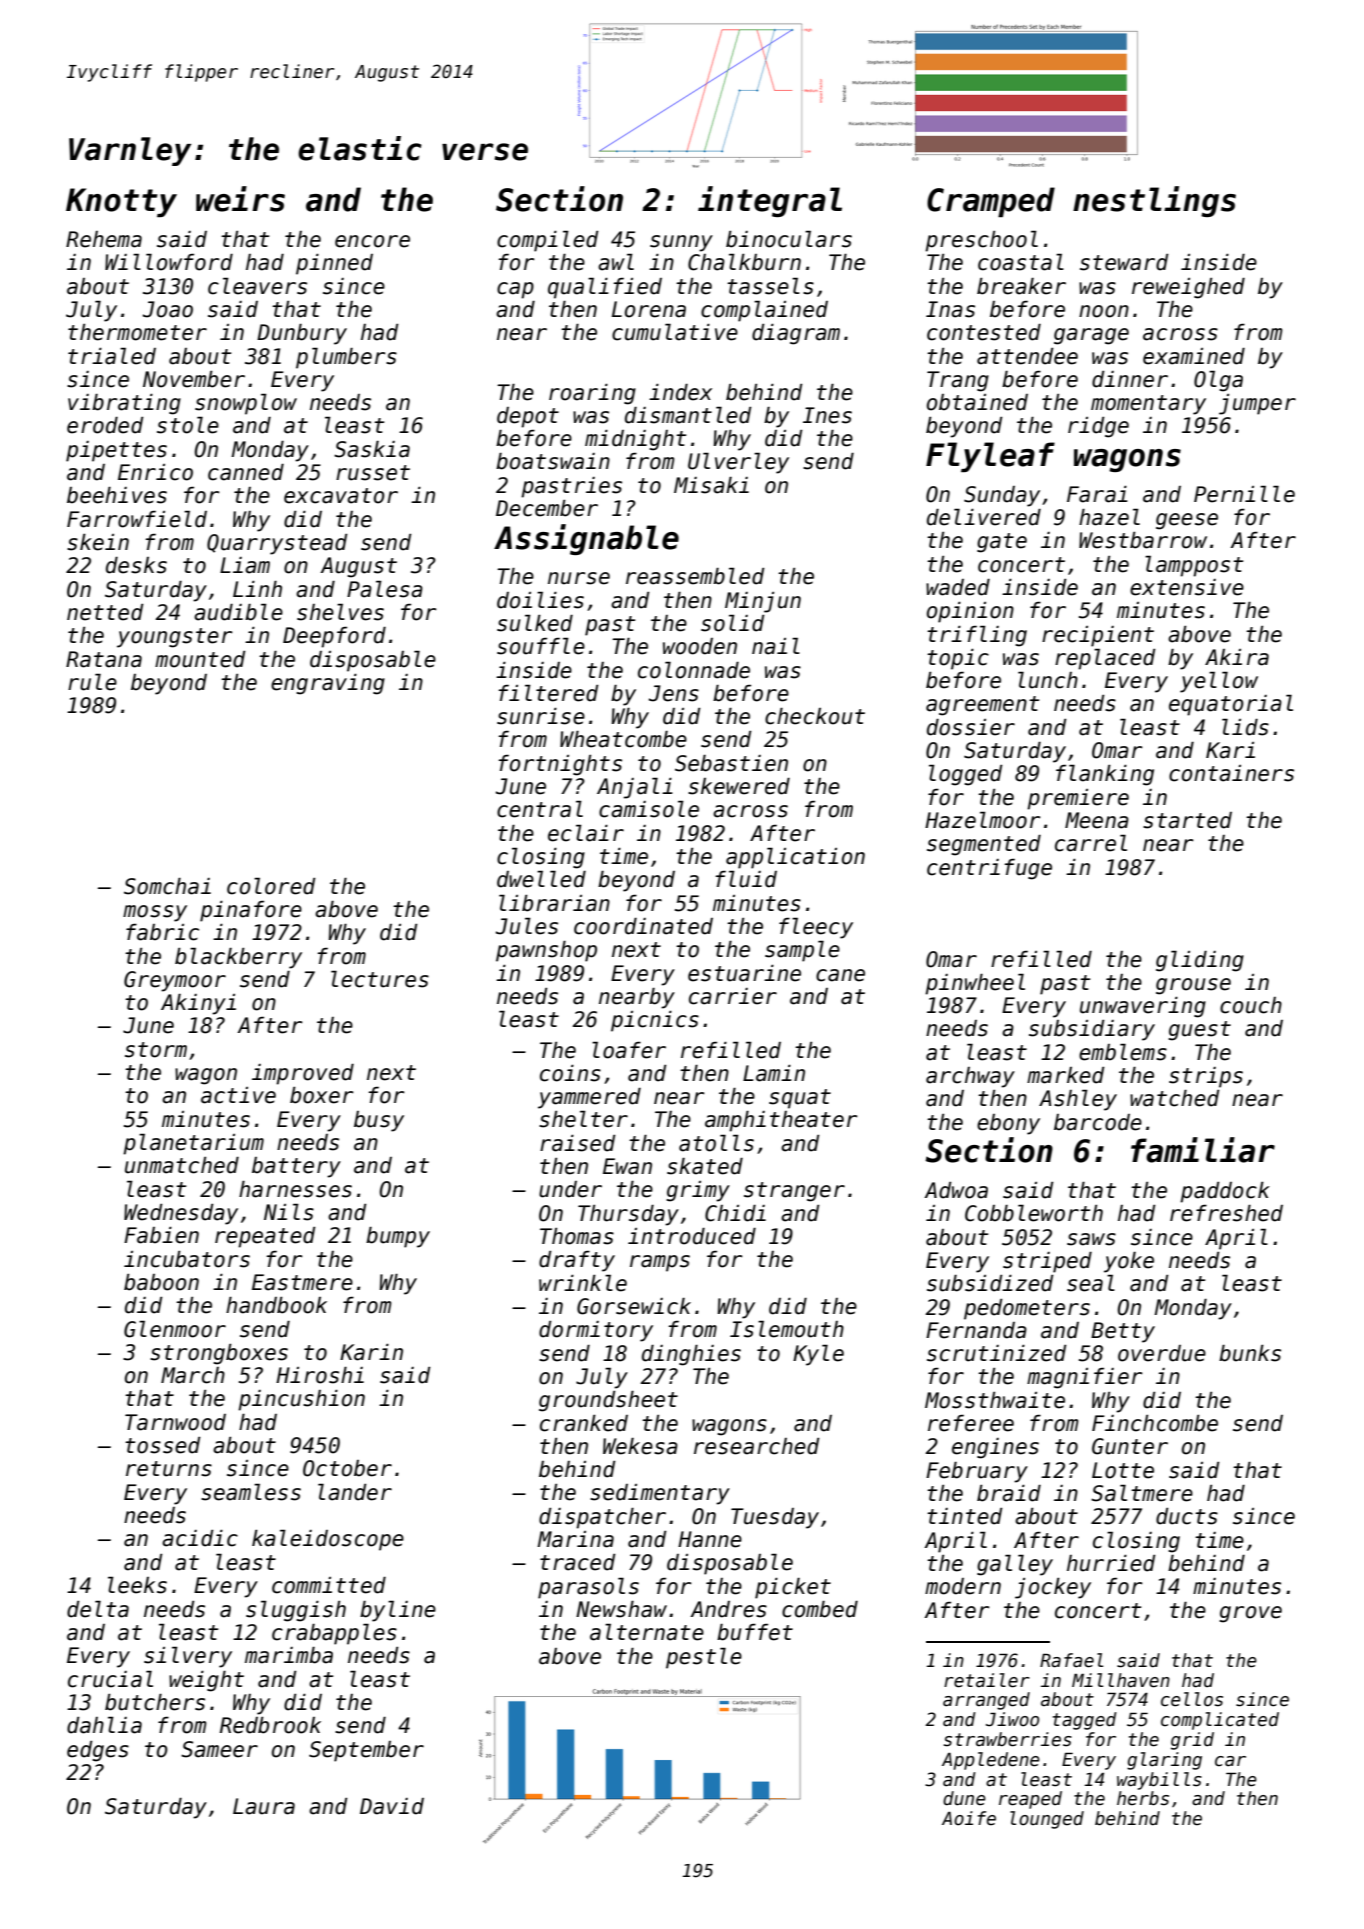  Describe the element at coordinates (990, 1283) in the screenshot. I see `subsidized` at that location.
